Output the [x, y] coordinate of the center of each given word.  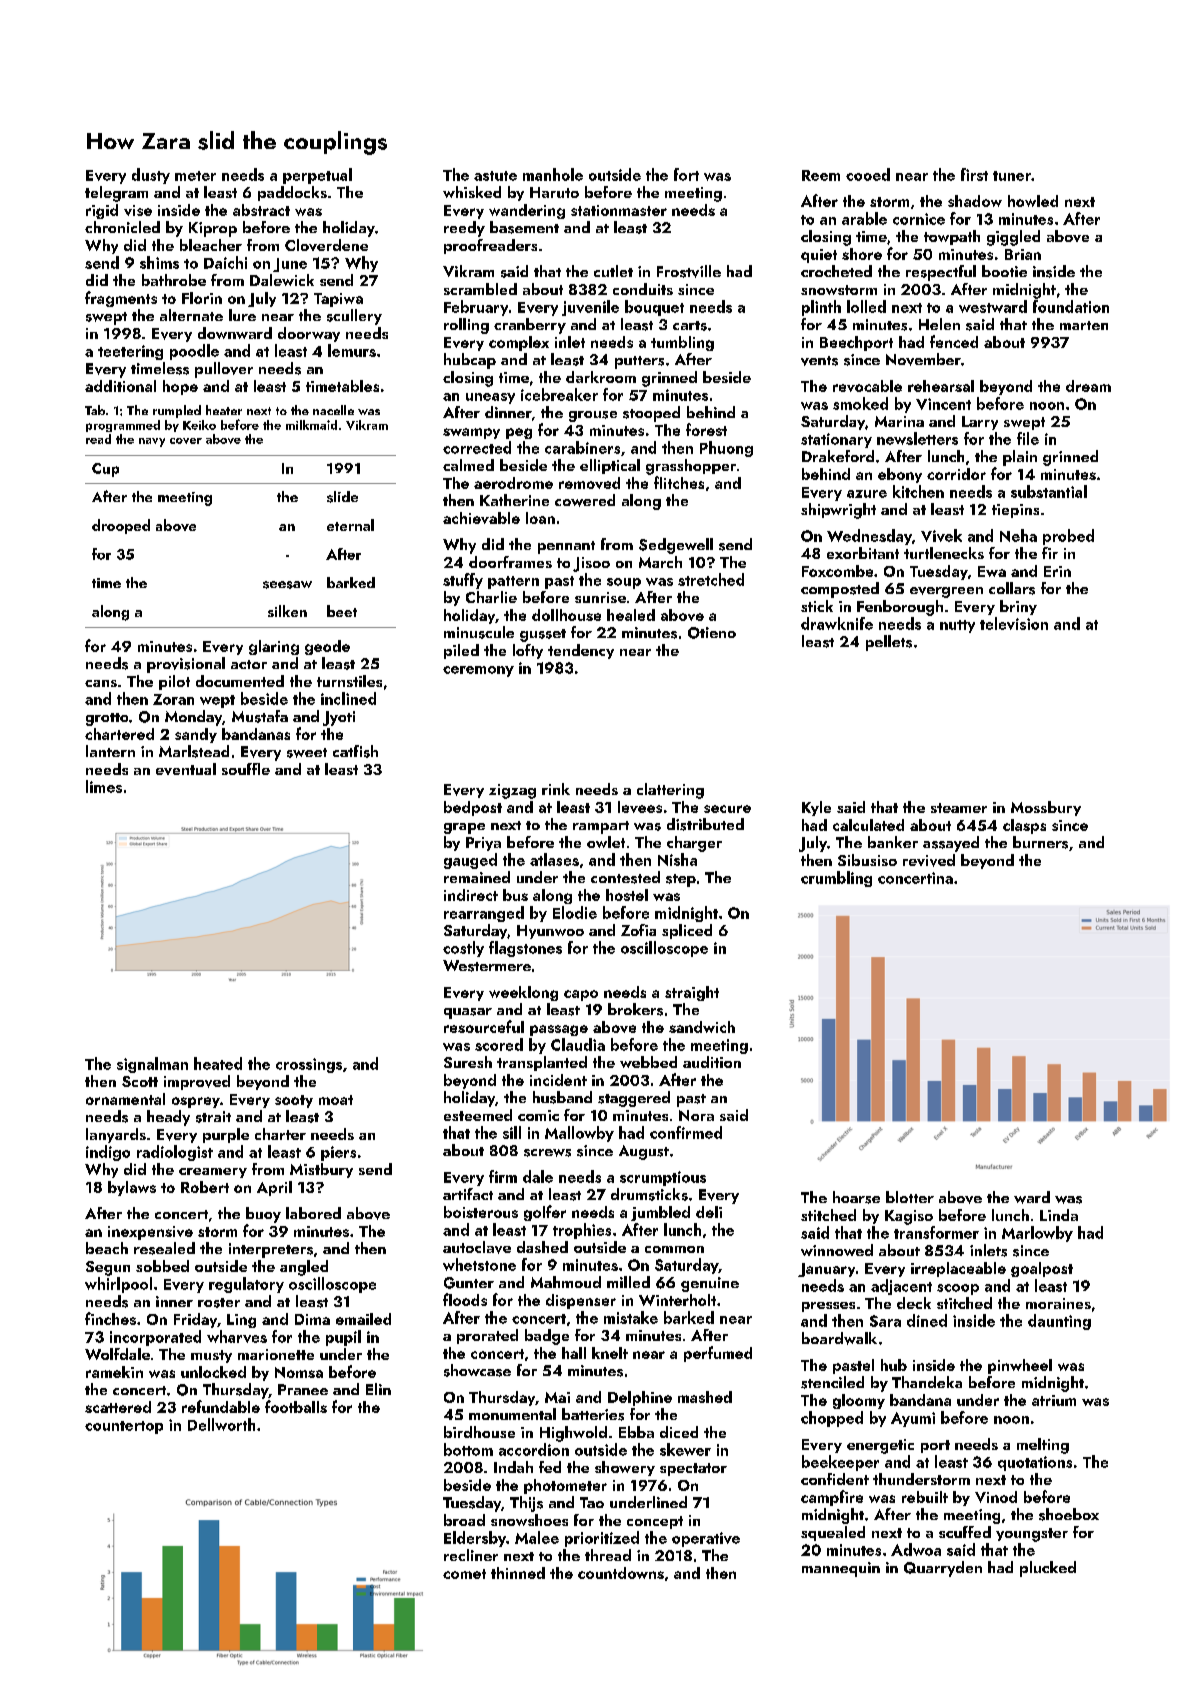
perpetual [317, 176]
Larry [980, 423]
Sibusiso [867, 860]
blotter [910, 1197]
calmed [468, 465]
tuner [1012, 176]
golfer [545, 1213]
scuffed [965, 1532]
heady [168, 1118]
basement [524, 227]
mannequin [841, 1569]
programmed [123, 426]
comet [464, 1574]
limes [104, 786]
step [681, 880]
